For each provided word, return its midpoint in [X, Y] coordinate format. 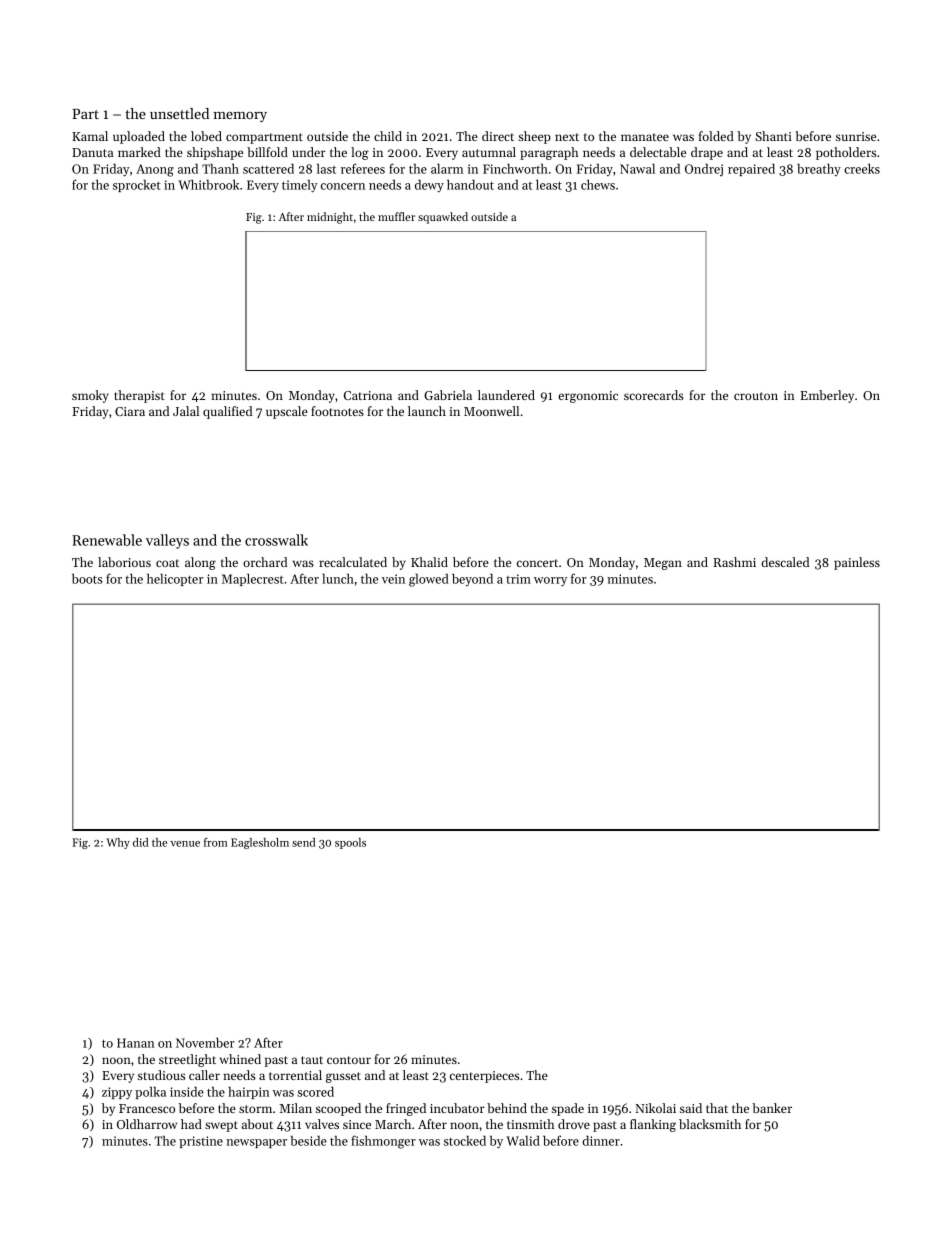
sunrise [856, 136]
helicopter [175, 579]
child [388, 136]
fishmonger [383, 1142]
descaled [785, 562]
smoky [90, 396]
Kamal [90, 136]
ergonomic [588, 397]
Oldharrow [147, 1124]
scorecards [654, 395]
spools [350, 843]
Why [118, 843]
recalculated [353, 562]
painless [857, 563]
